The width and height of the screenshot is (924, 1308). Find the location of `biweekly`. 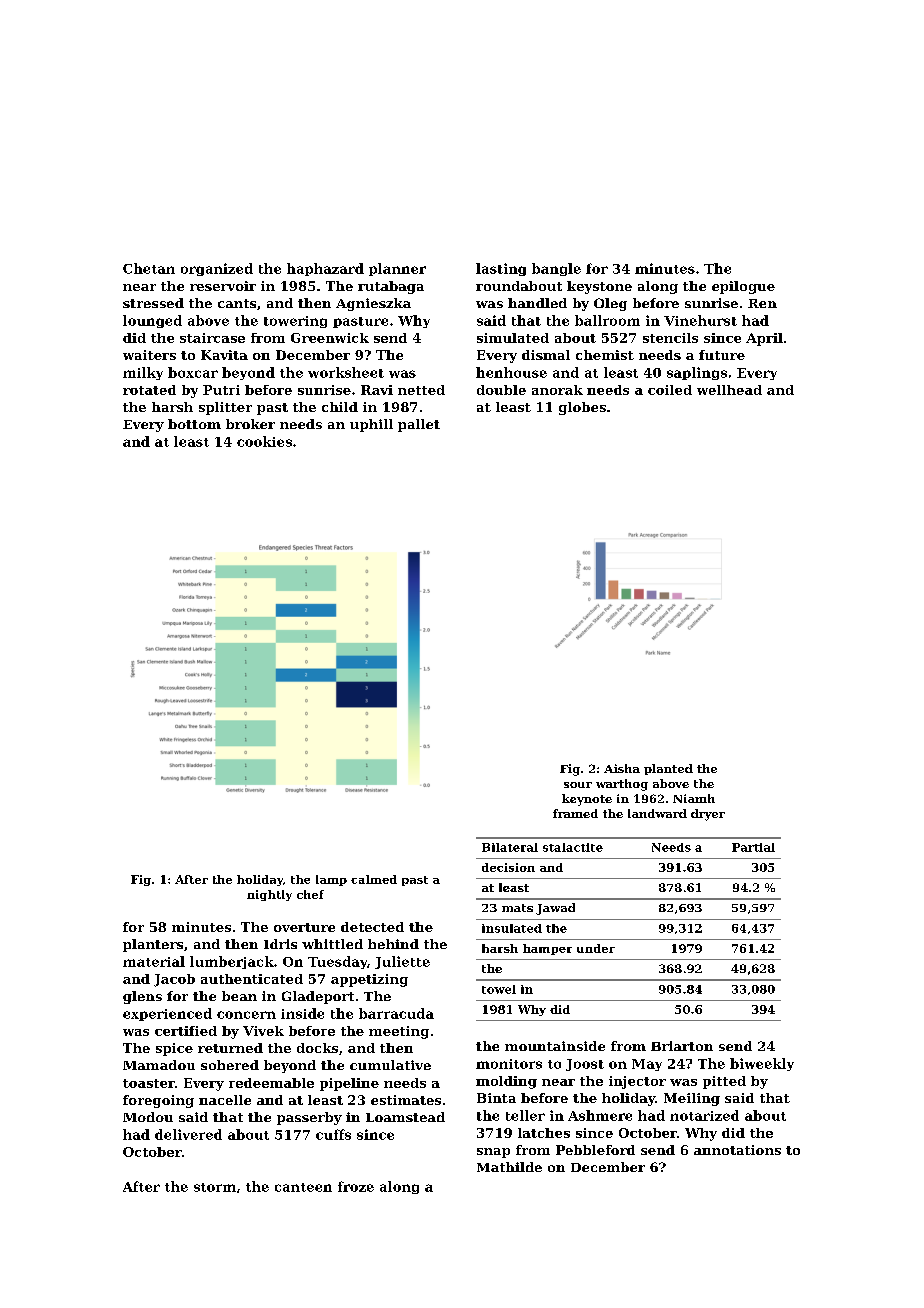

biweekly is located at coordinates (762, 1064).
